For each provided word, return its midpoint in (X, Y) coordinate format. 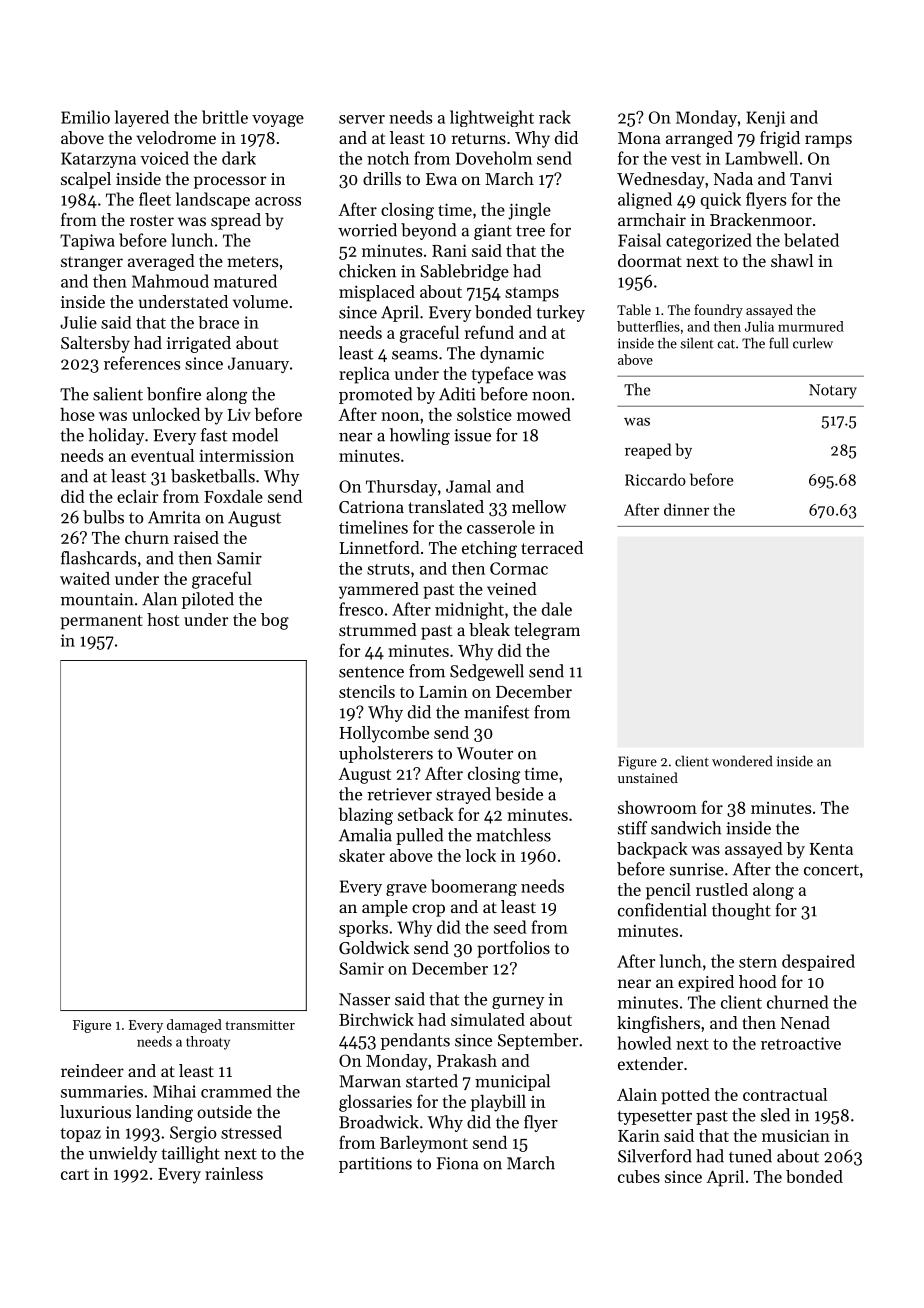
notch (388, 158)
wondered (742, 761)
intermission (246, 455)
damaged (194, 1026)
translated (446, 506)
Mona (639, 138)
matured (245, 281)
